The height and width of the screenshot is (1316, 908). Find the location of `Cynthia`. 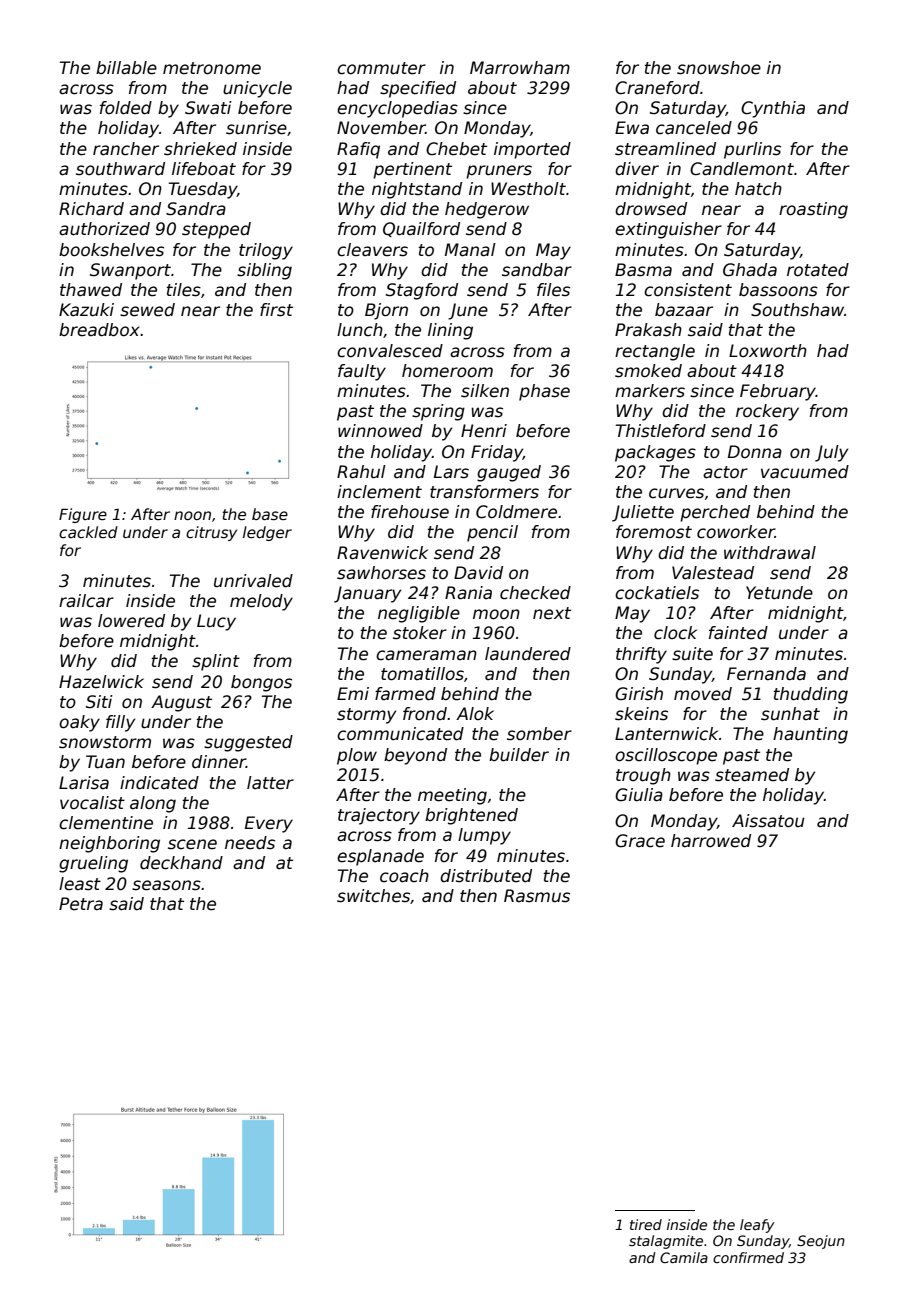

Cynthia is located at coordinates (773, 109).
